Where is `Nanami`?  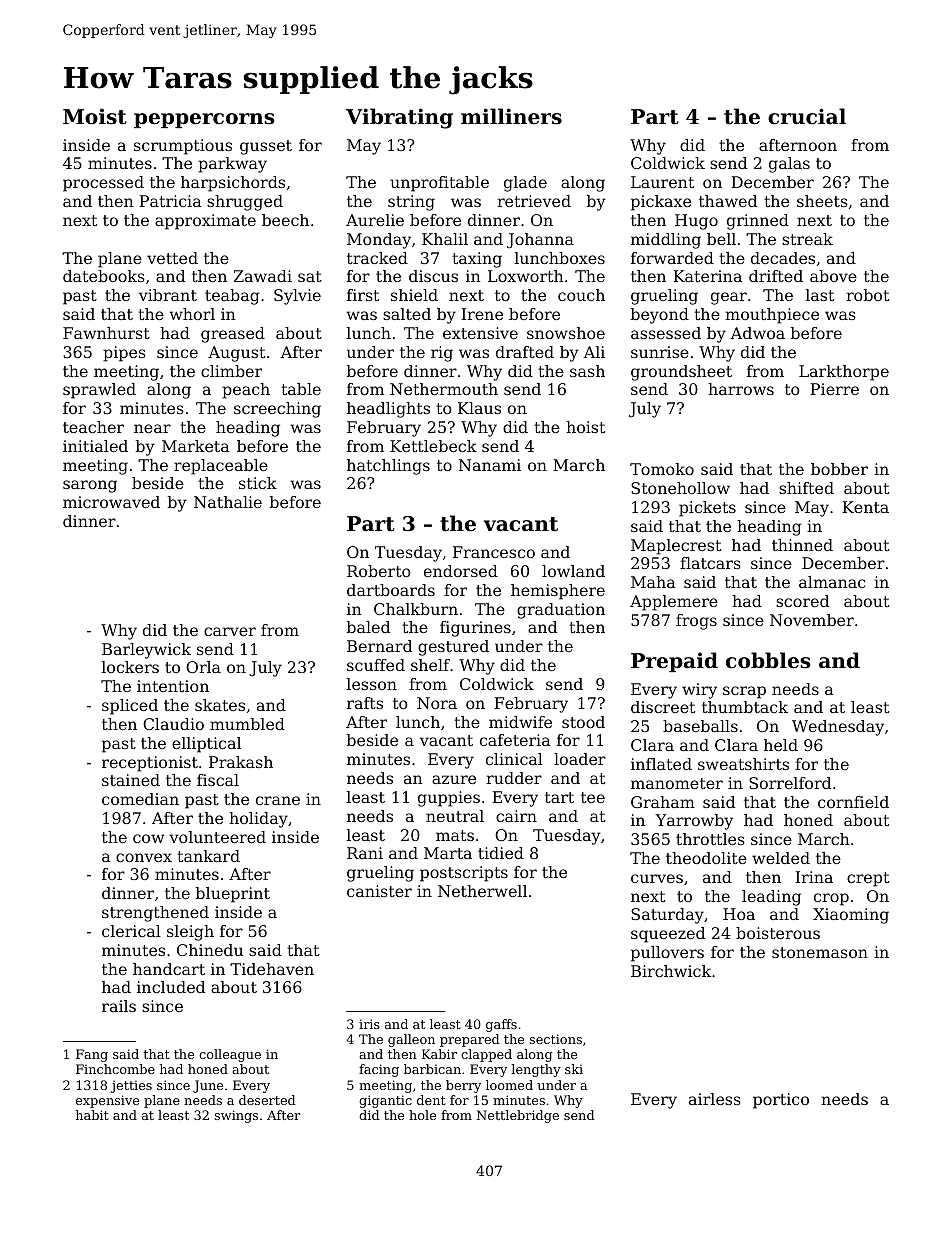 Nanami is located at coordinates (490, 465).
